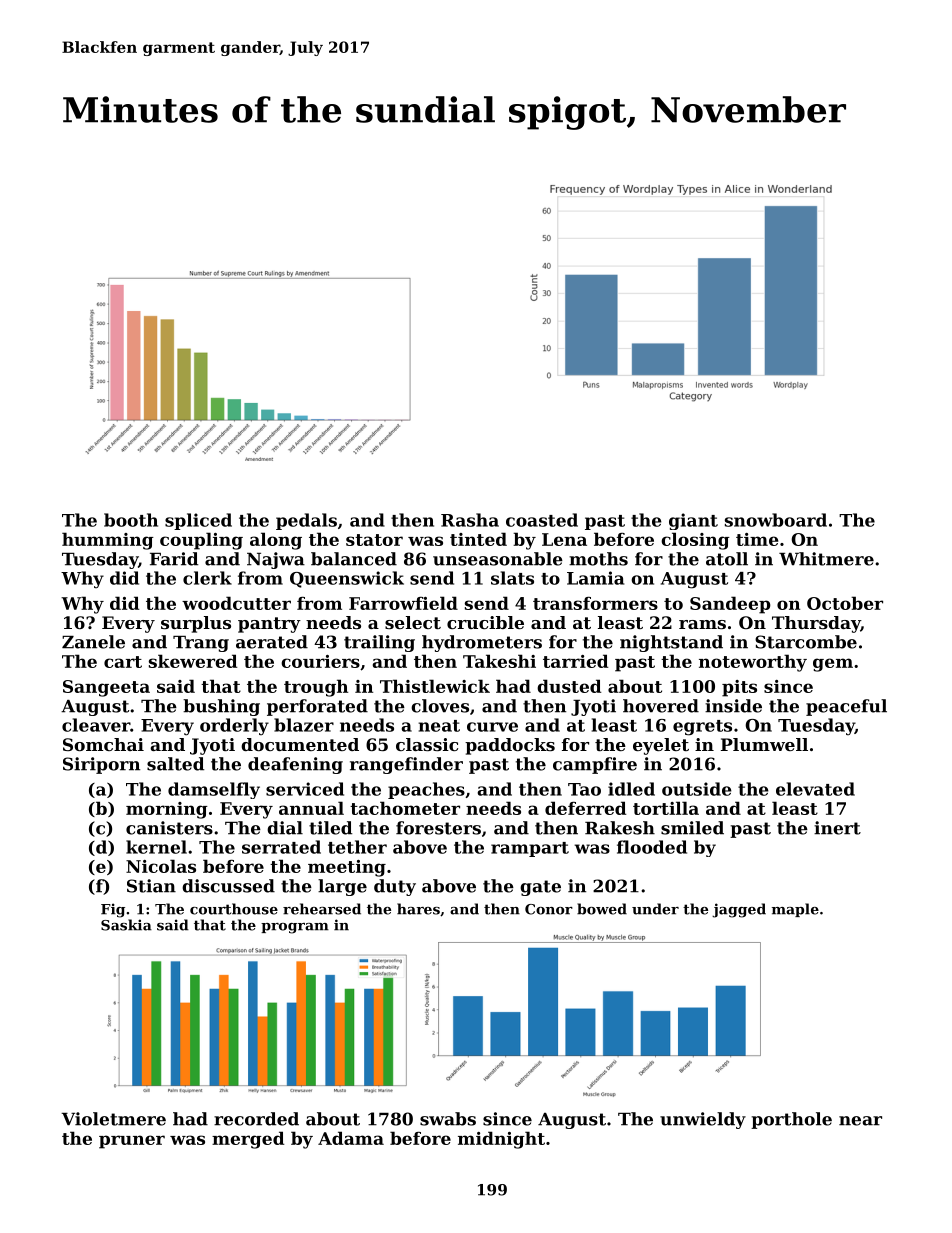 Image resolution: width=952 pixels, height=1233 pixels. What do you see at coordinates (198, 521) in the document?
I see `spliced` at bounding box center [198, 521].
